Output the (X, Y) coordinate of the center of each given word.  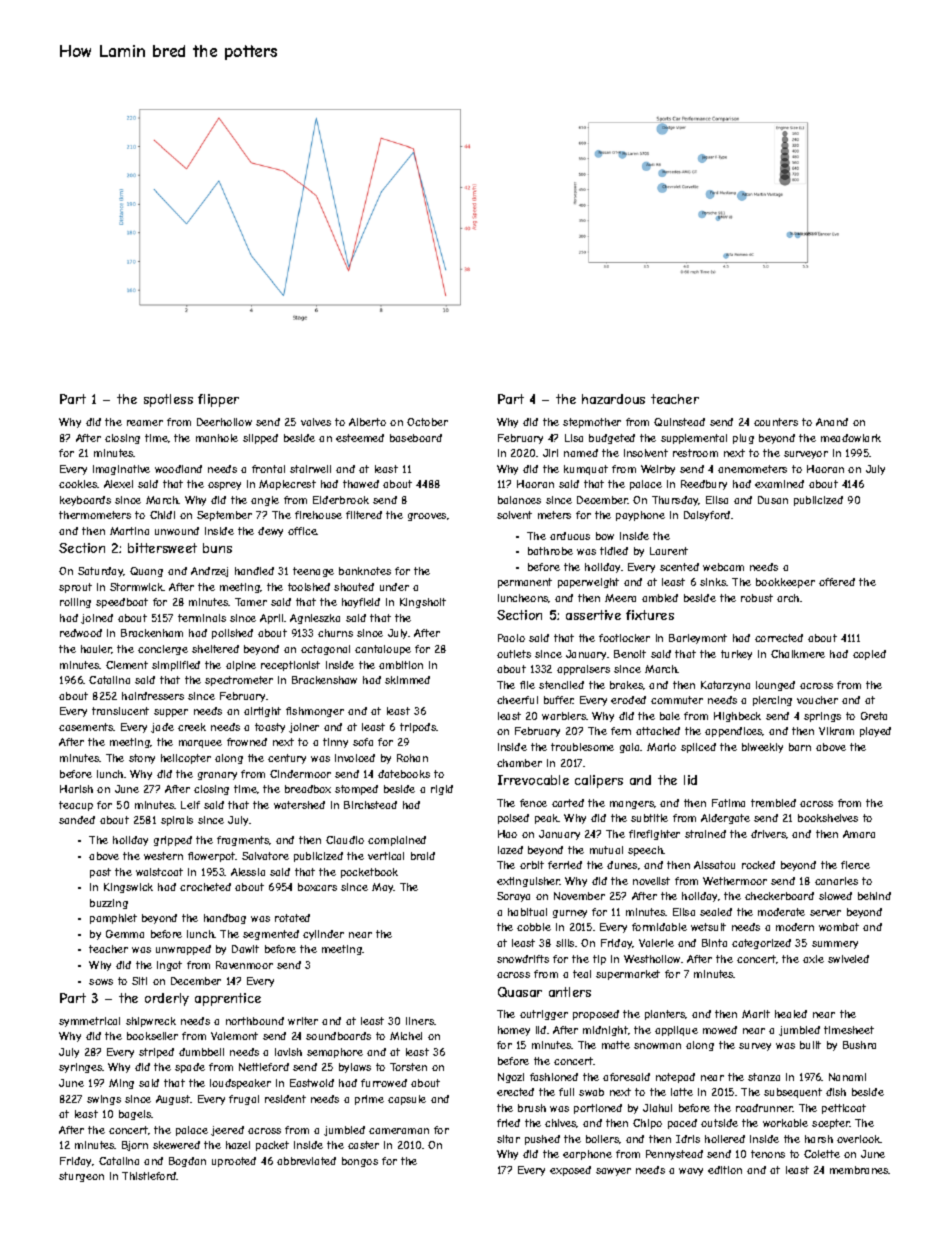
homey (514, 1031)
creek (192, 727)
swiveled (848, 959)
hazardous (613, 399)
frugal (244, 1100)
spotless (168, 400)
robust (757, 598)
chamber (519, 763)
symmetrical (89, 1022)
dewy (270, 532)
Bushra (859, 1045)
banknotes (365, 571)
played (875, 732)
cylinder (323, 935)
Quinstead (679, 422)
